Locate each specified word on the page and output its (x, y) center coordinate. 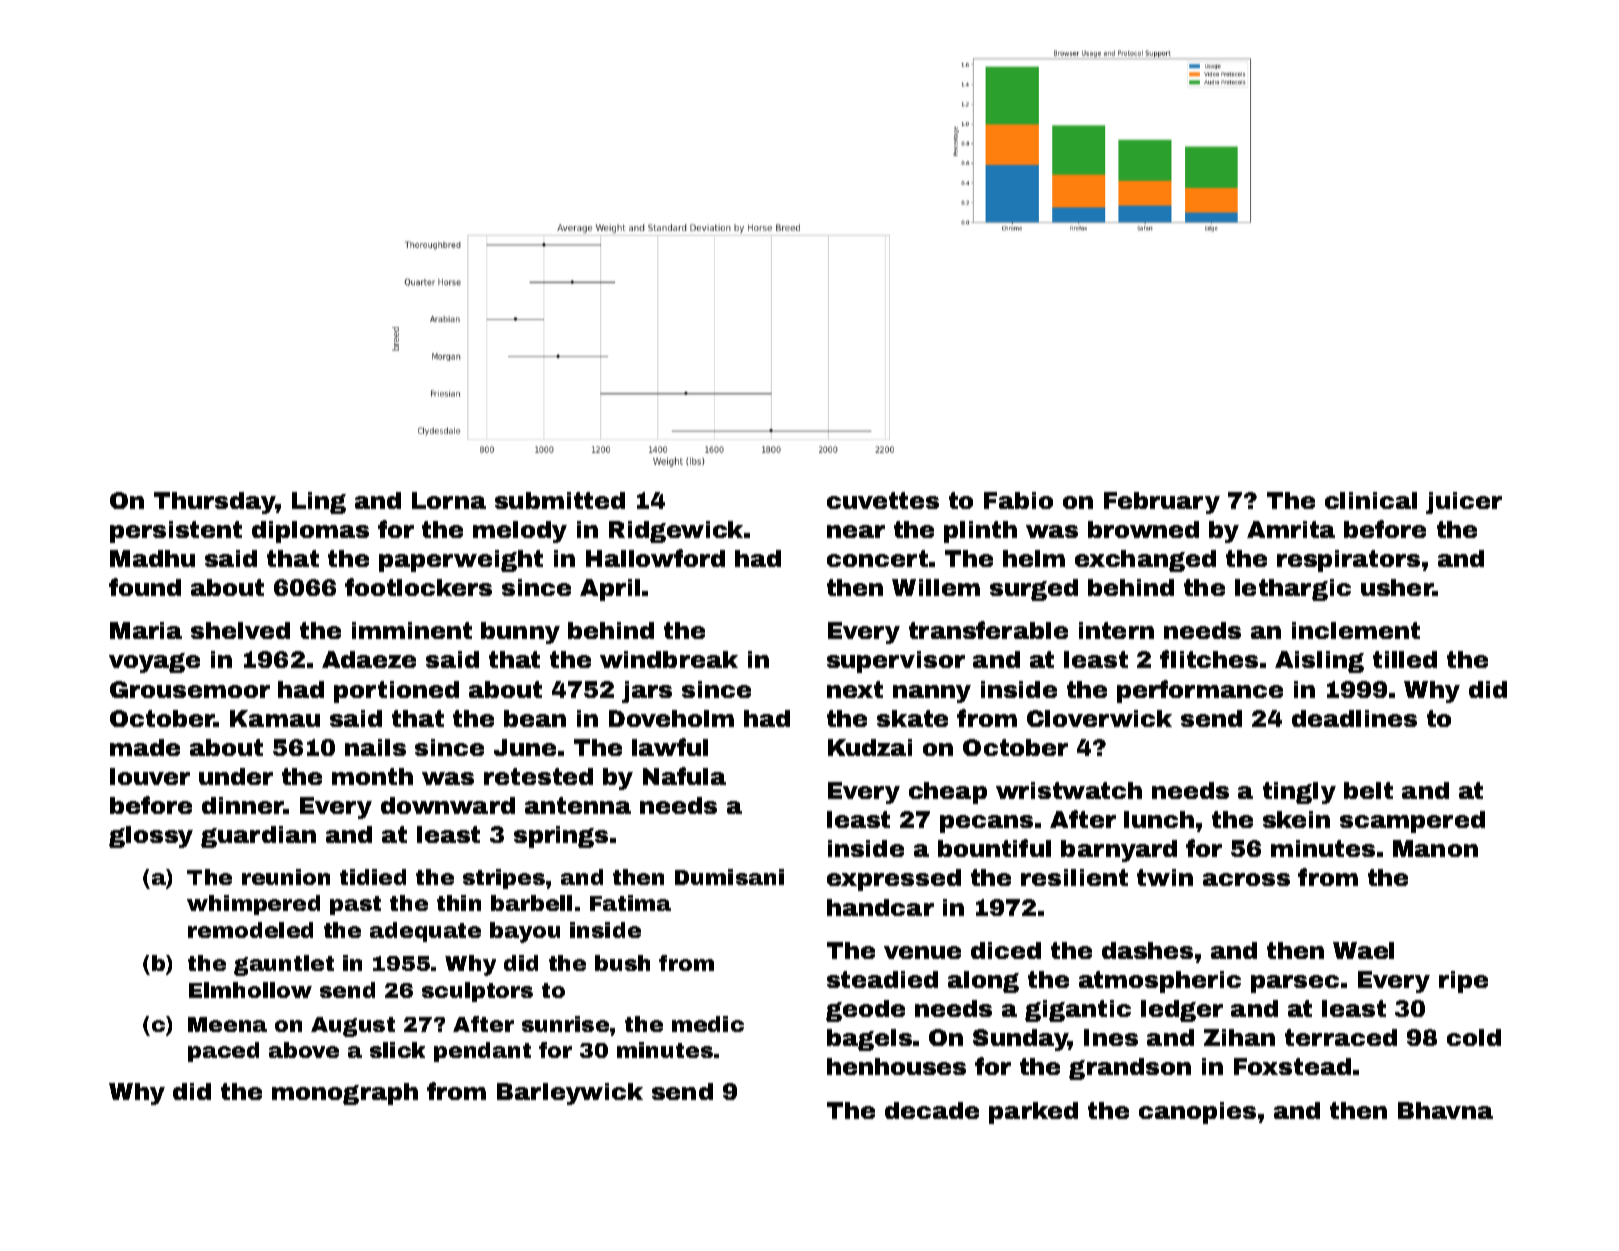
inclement (1356, 630)
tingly (1299, 793)
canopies (1197, 1113)
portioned (396, 692)
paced (223, 1052)
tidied (373, 877)
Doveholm (671, 718)
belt (1368, 790)
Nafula (684, 776)
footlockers (418, 587)
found (145, 587)
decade (932, 1110)
